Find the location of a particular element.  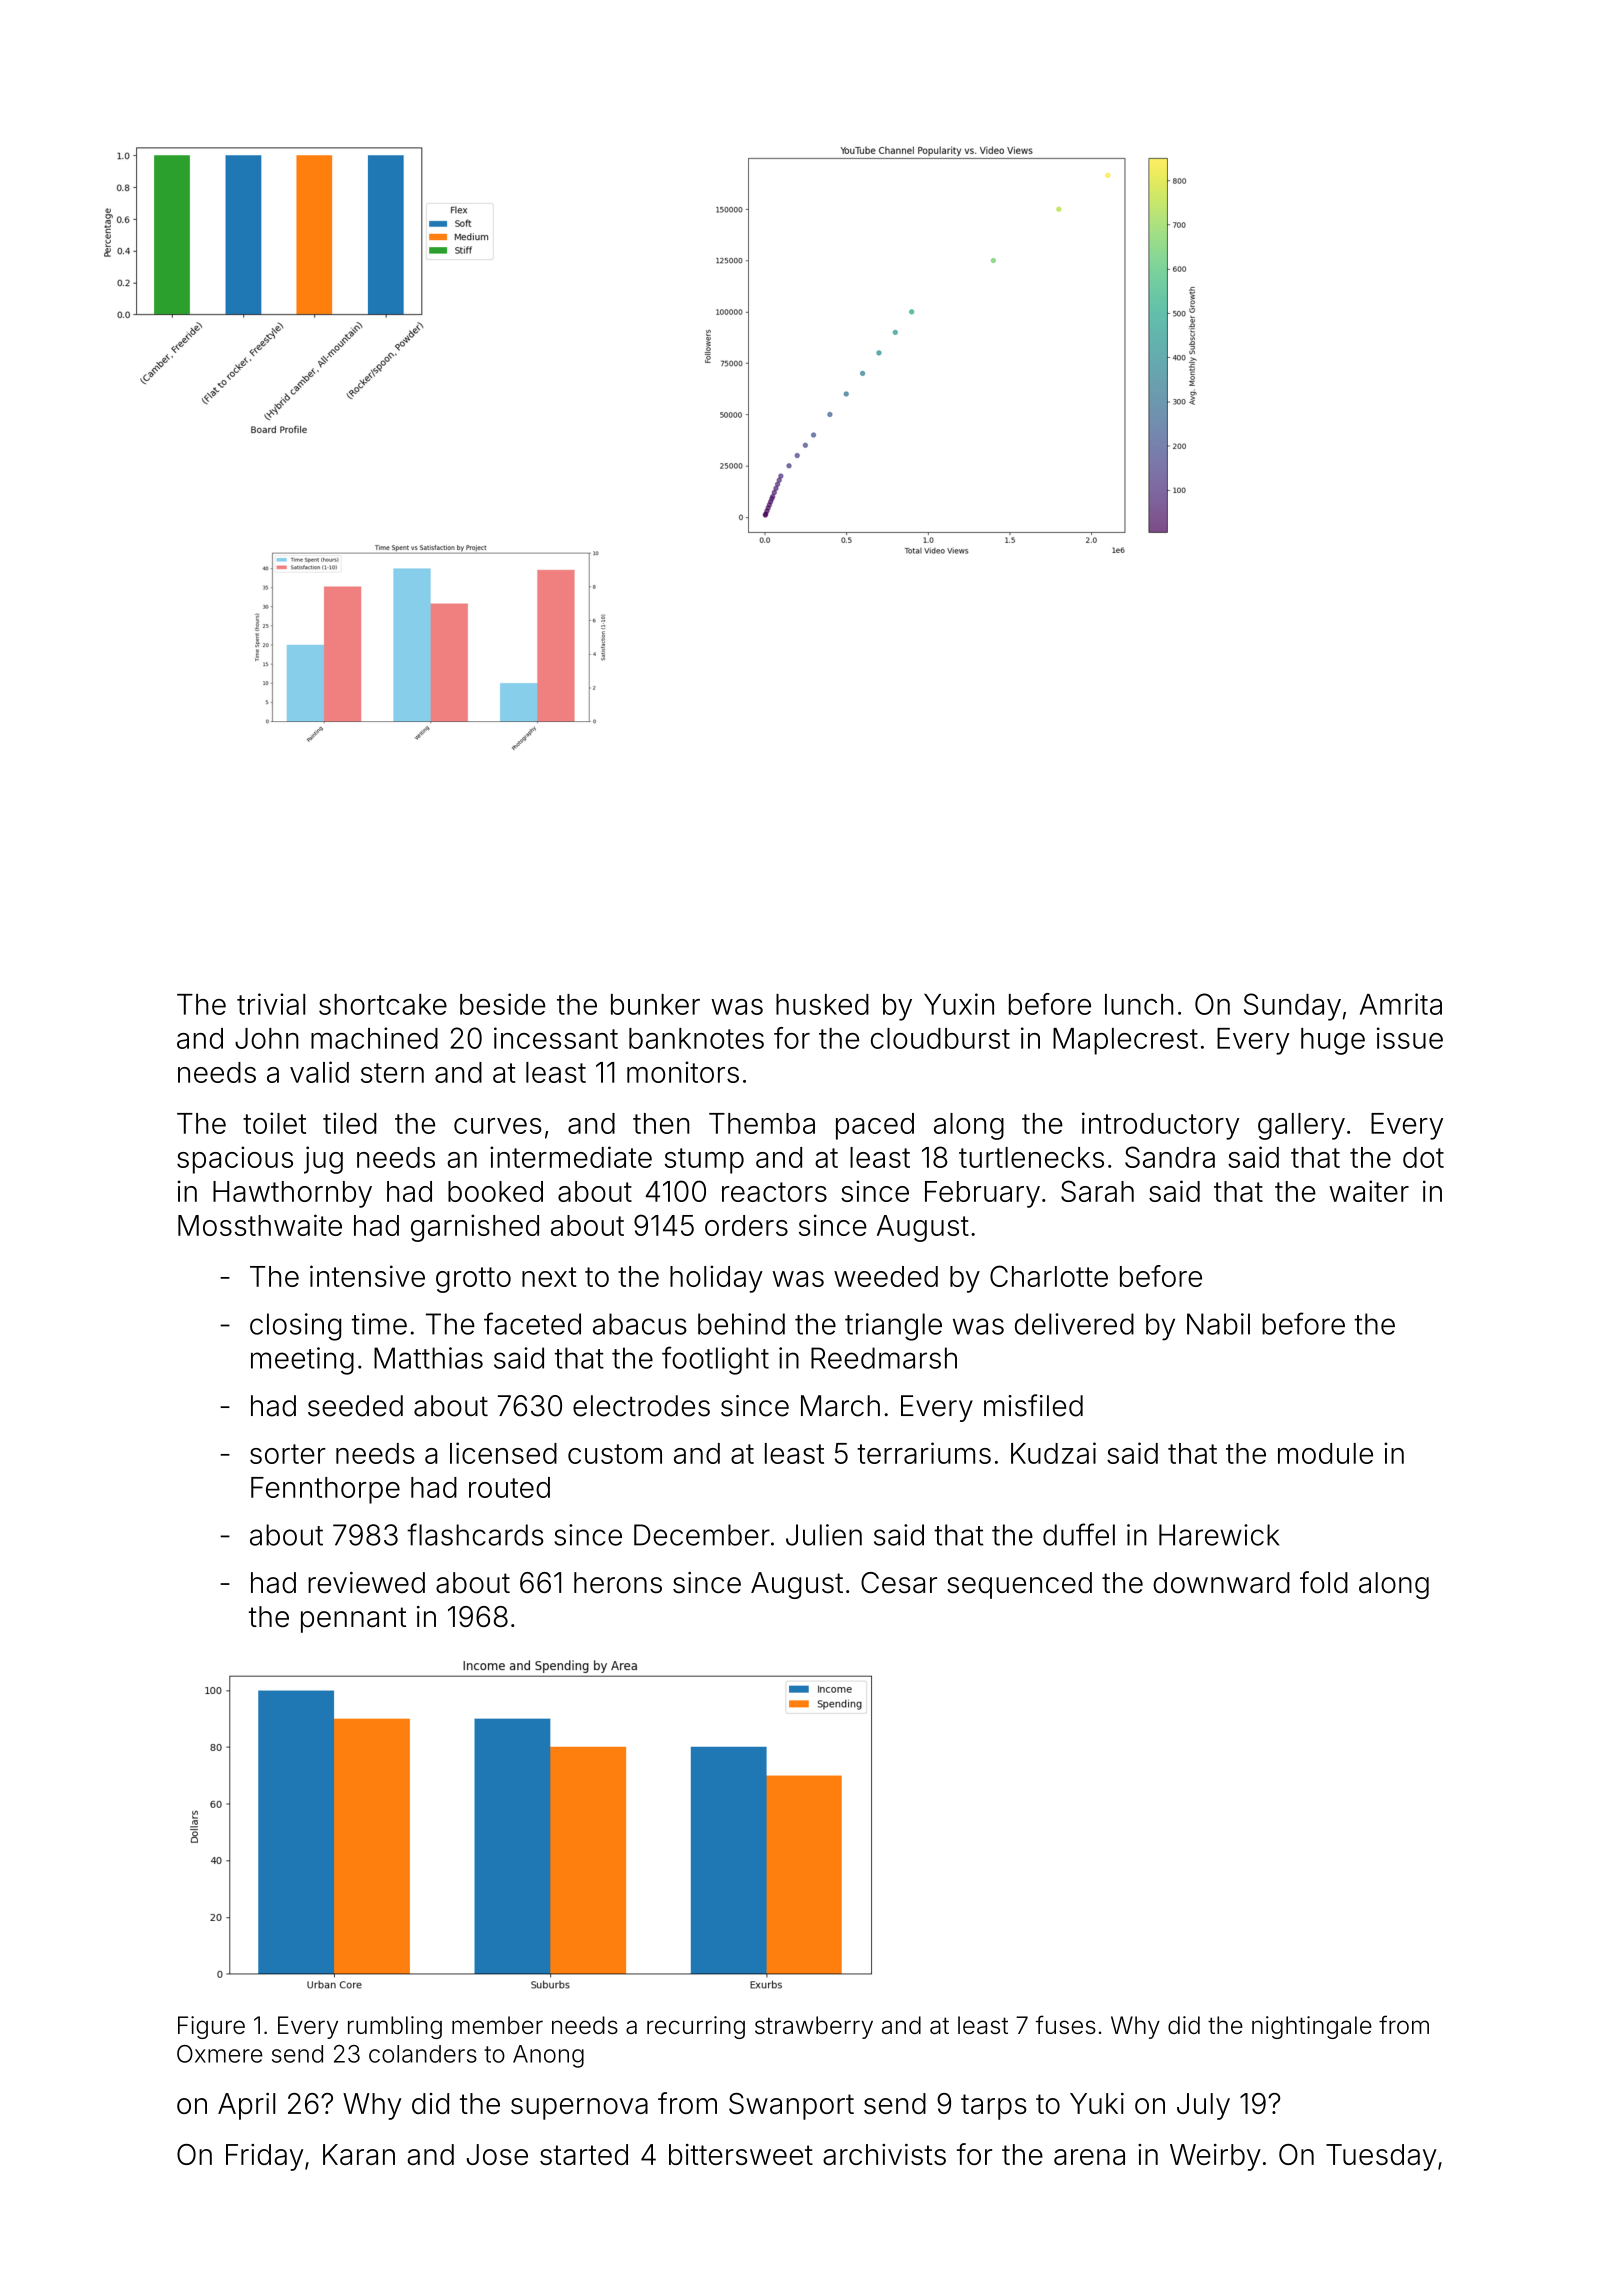

recurring is located at coordinates (696, 2027).
